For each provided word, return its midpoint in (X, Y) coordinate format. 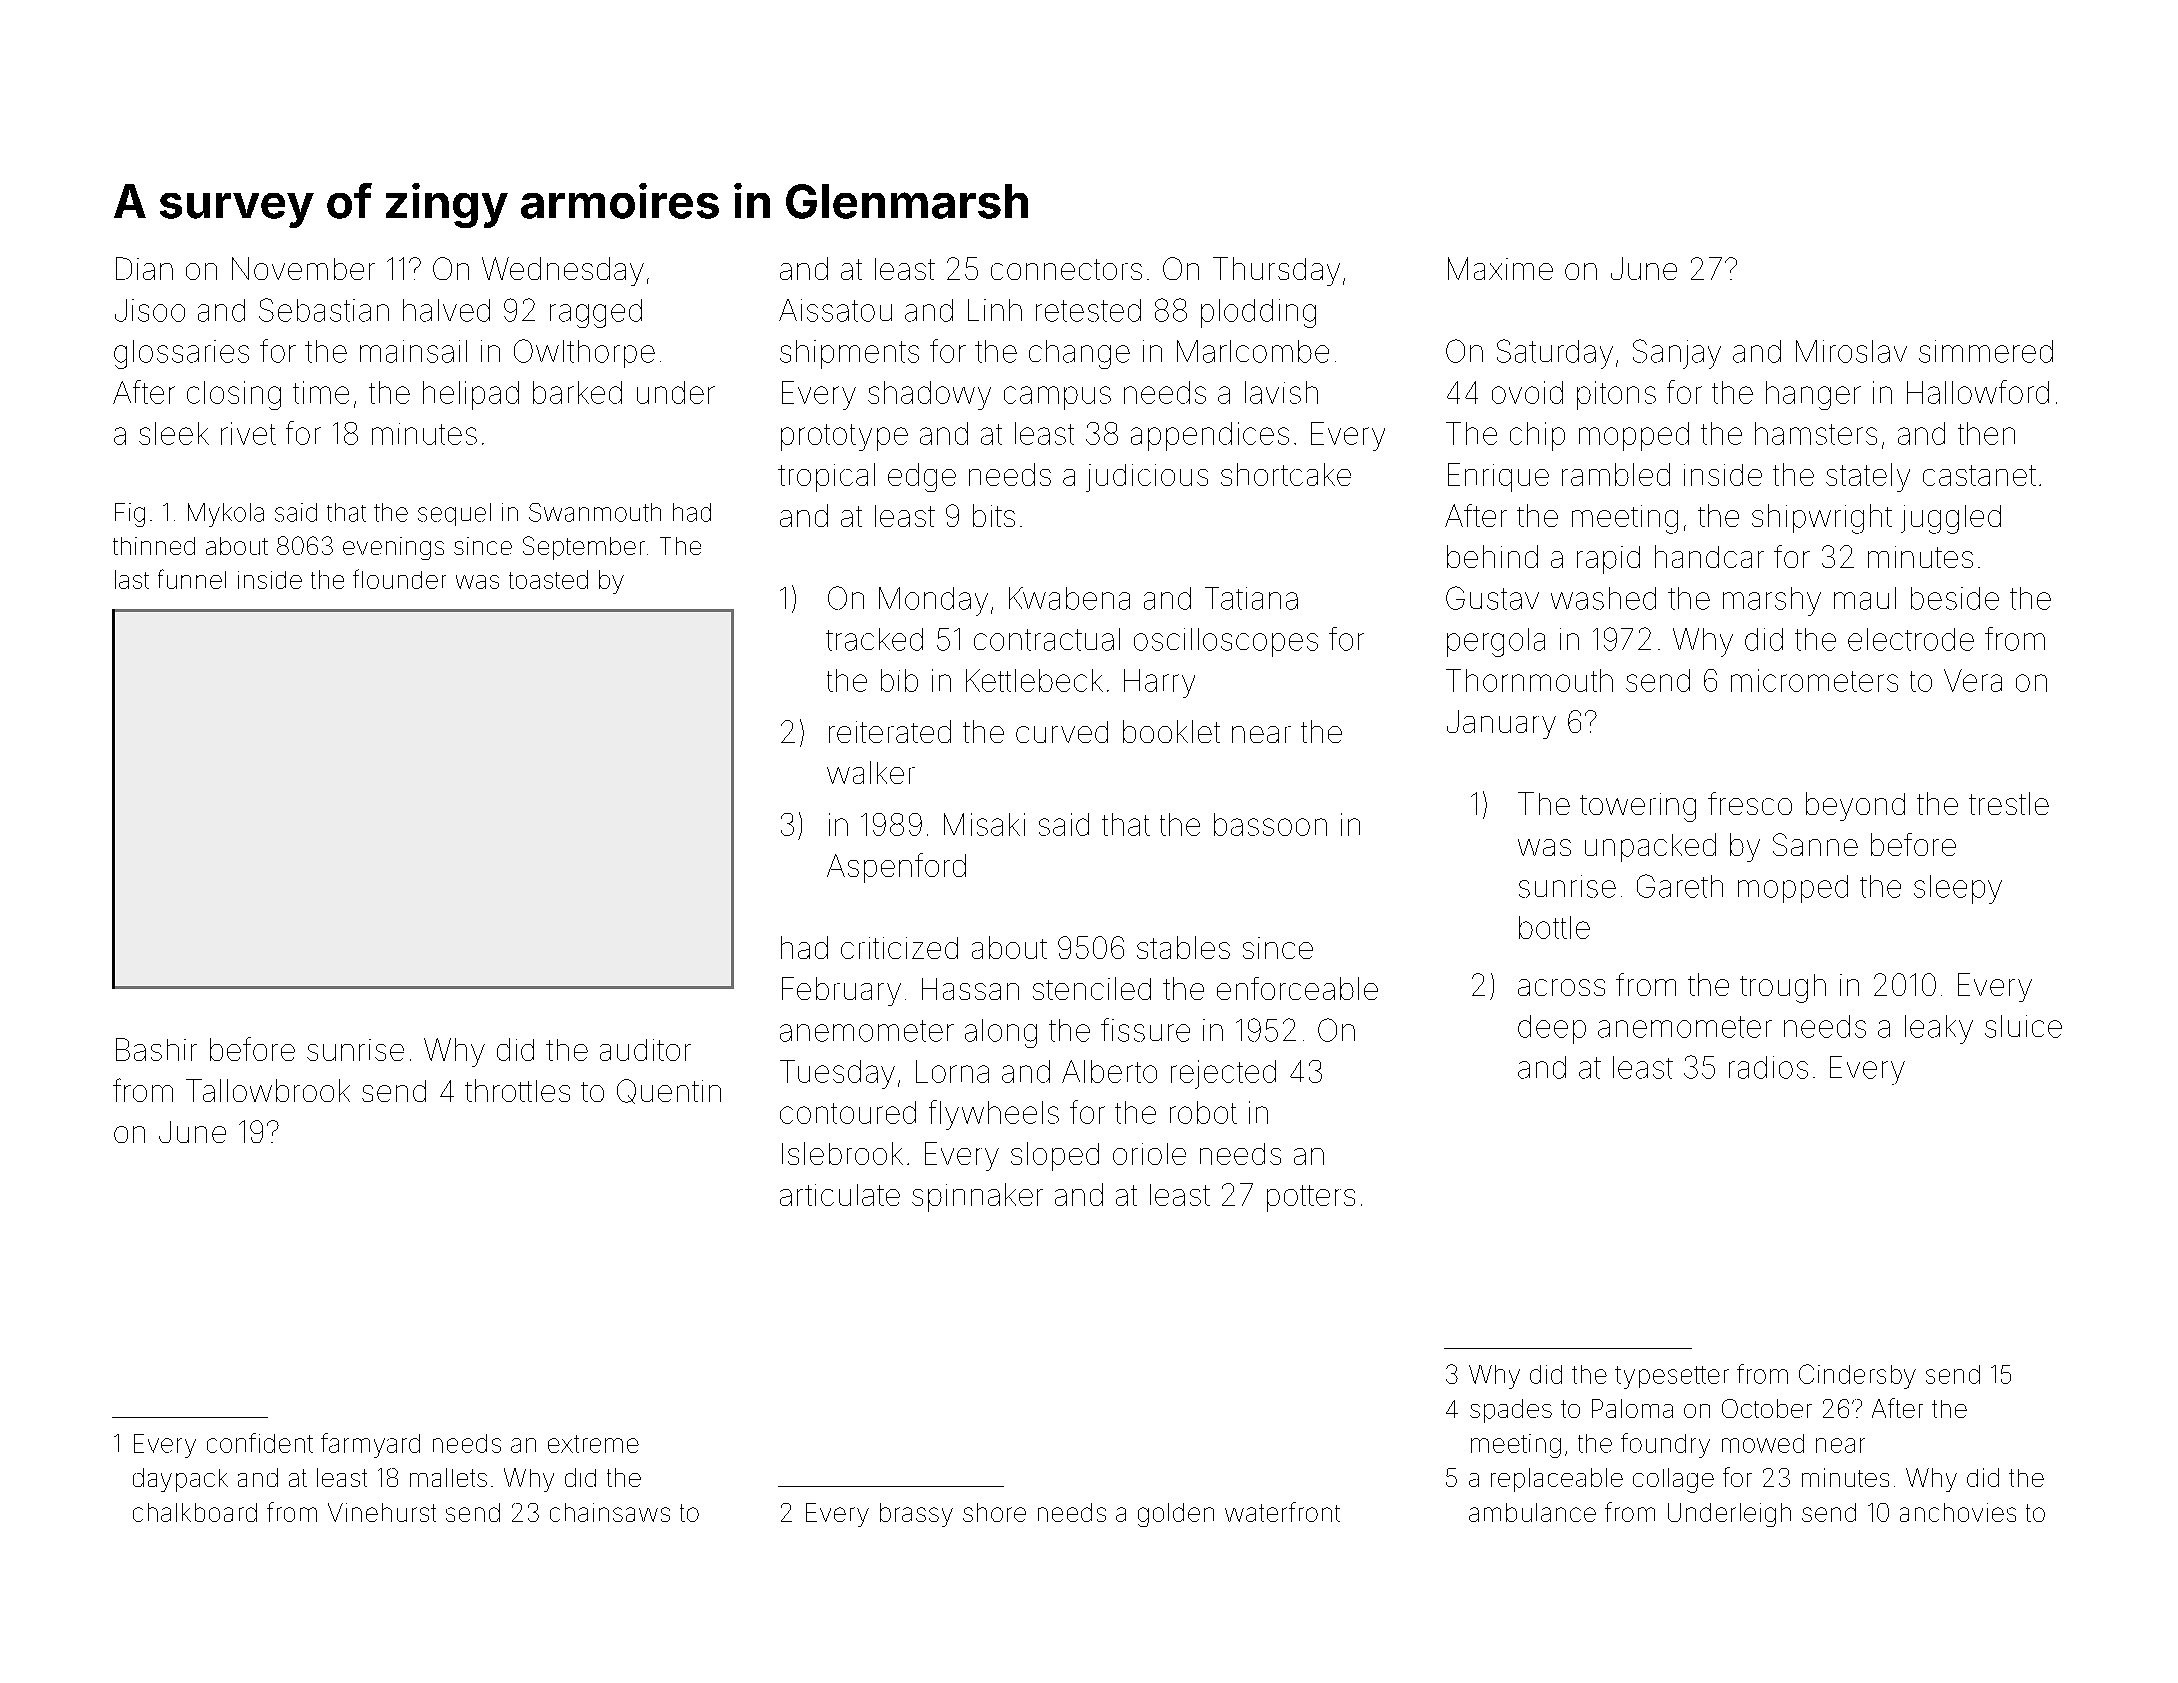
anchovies (1958, 1512)
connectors (1066, 269)
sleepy (1958, 889)
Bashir (156, 1049)
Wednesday (563, 271)
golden (1176, 1515)
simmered (1986, 351)
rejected (1223, 1074)
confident (260, 1443)
